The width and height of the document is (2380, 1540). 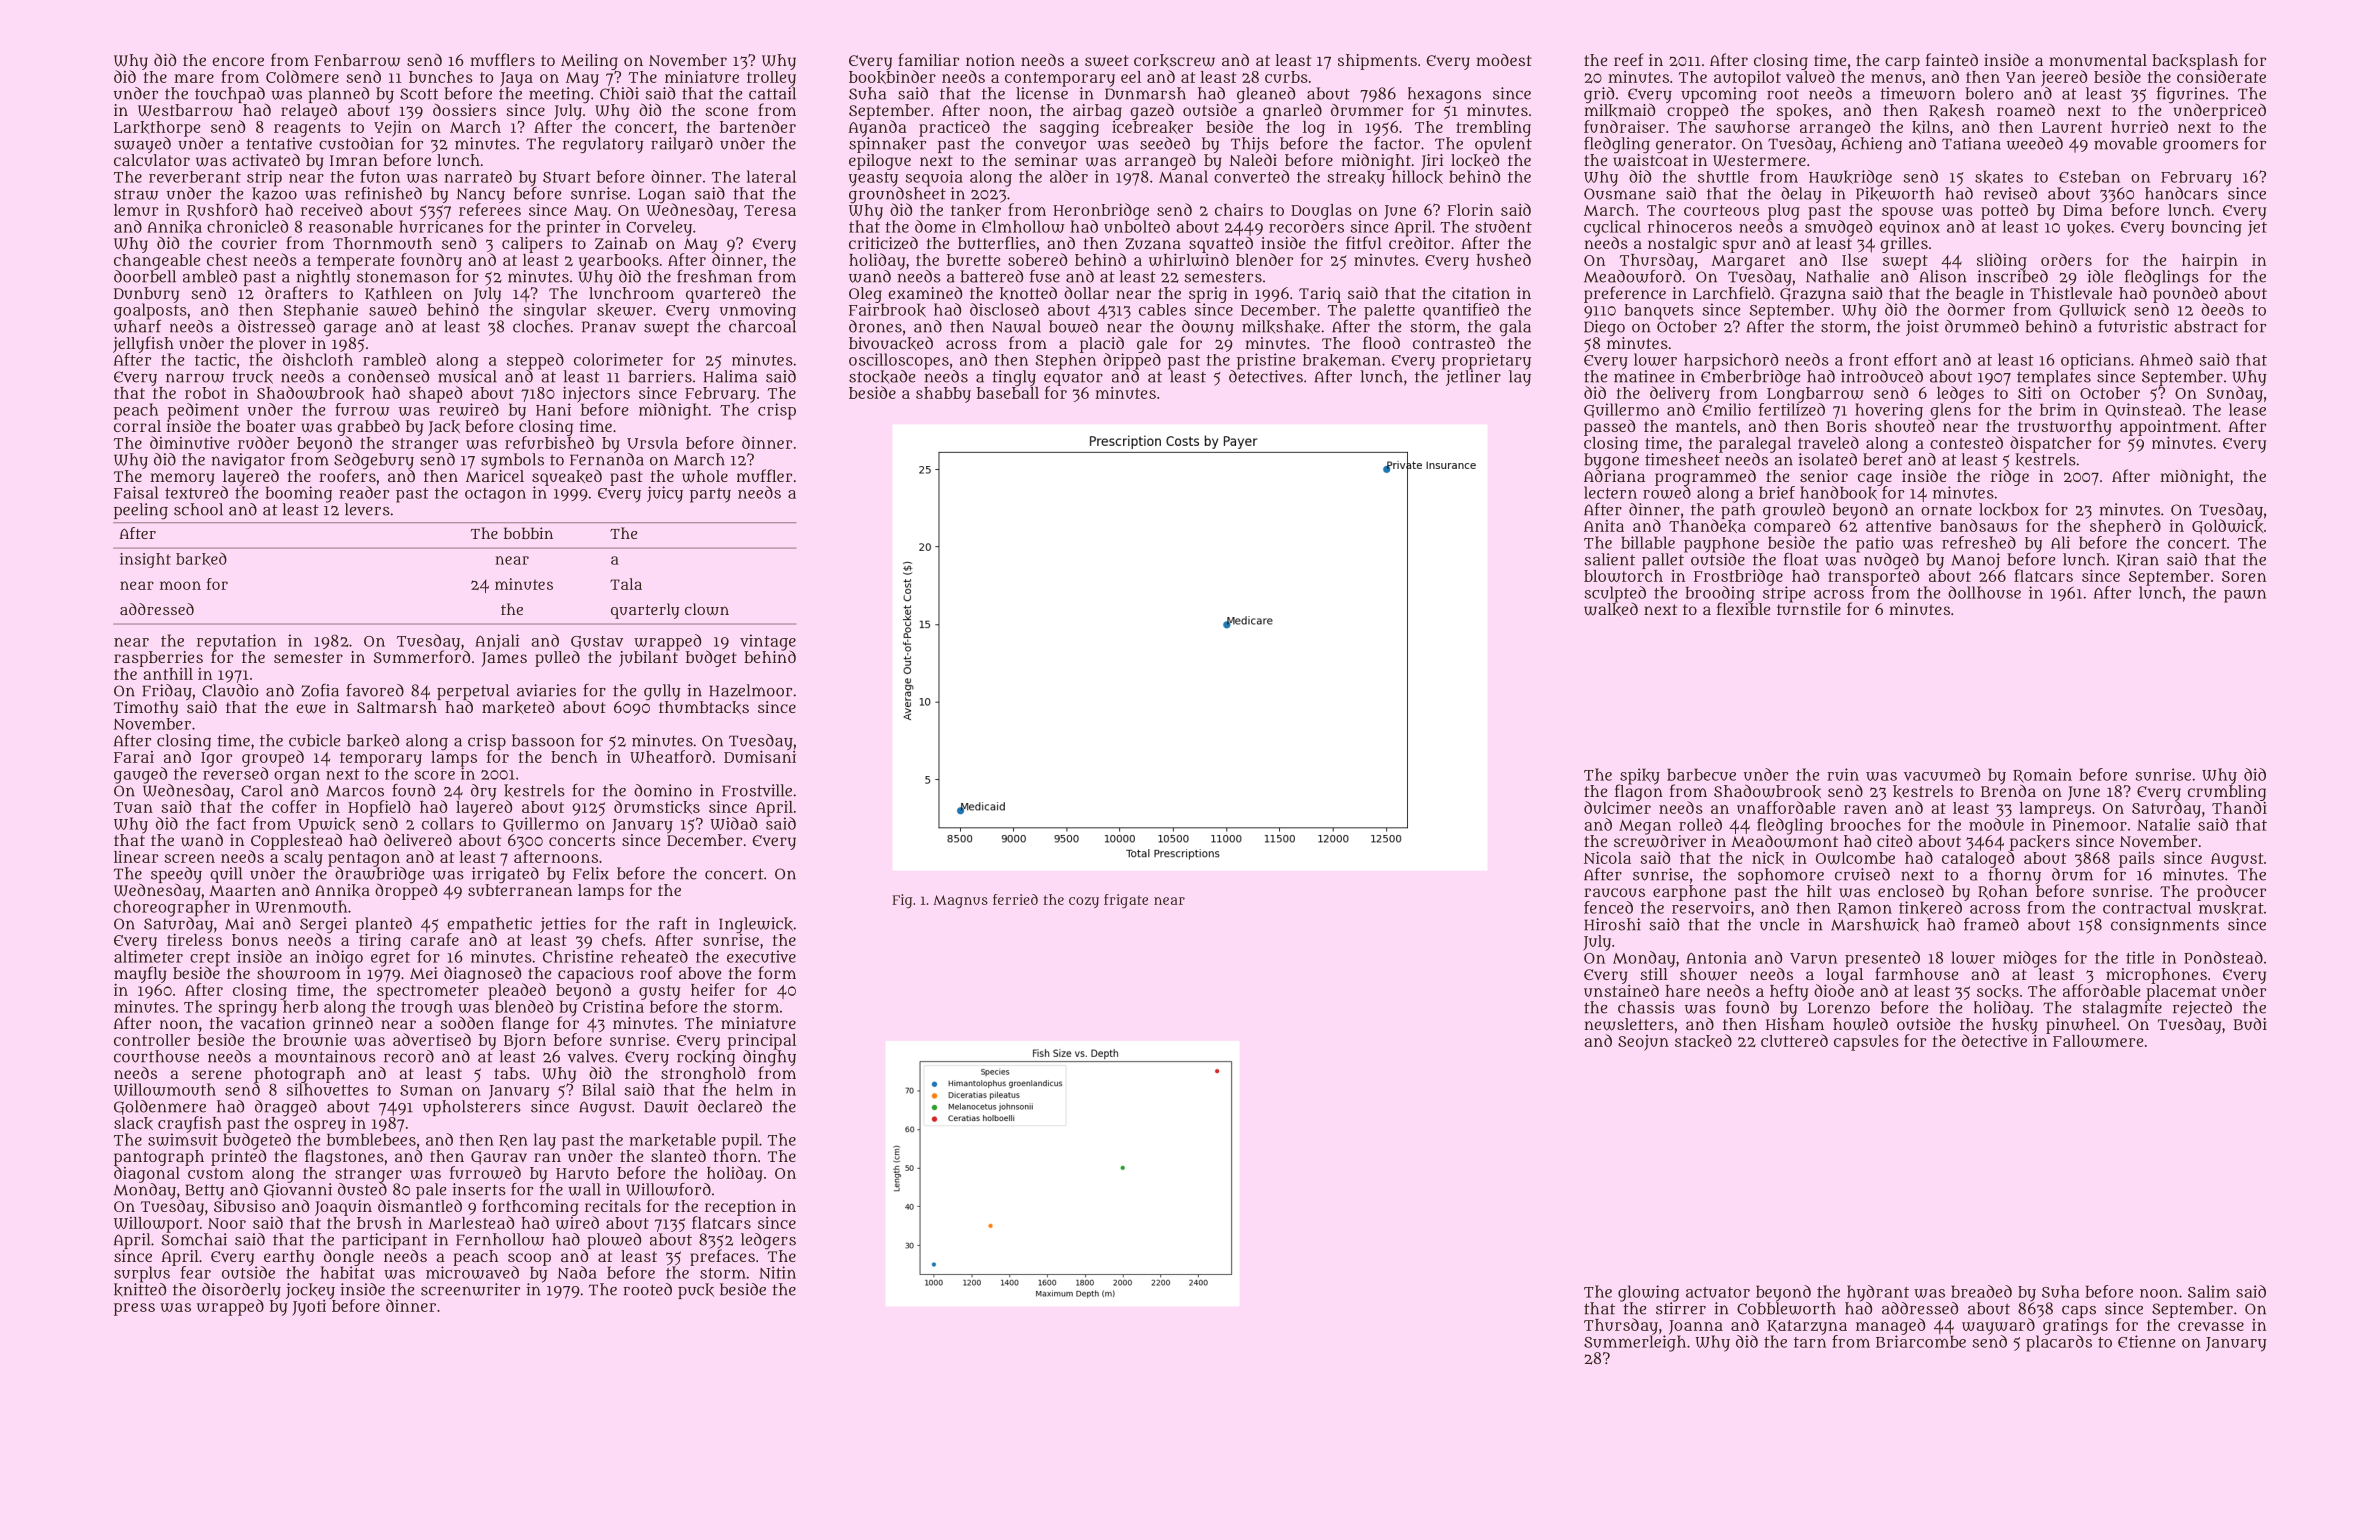 I want to click on gauged, so click(x=140, y=775).
